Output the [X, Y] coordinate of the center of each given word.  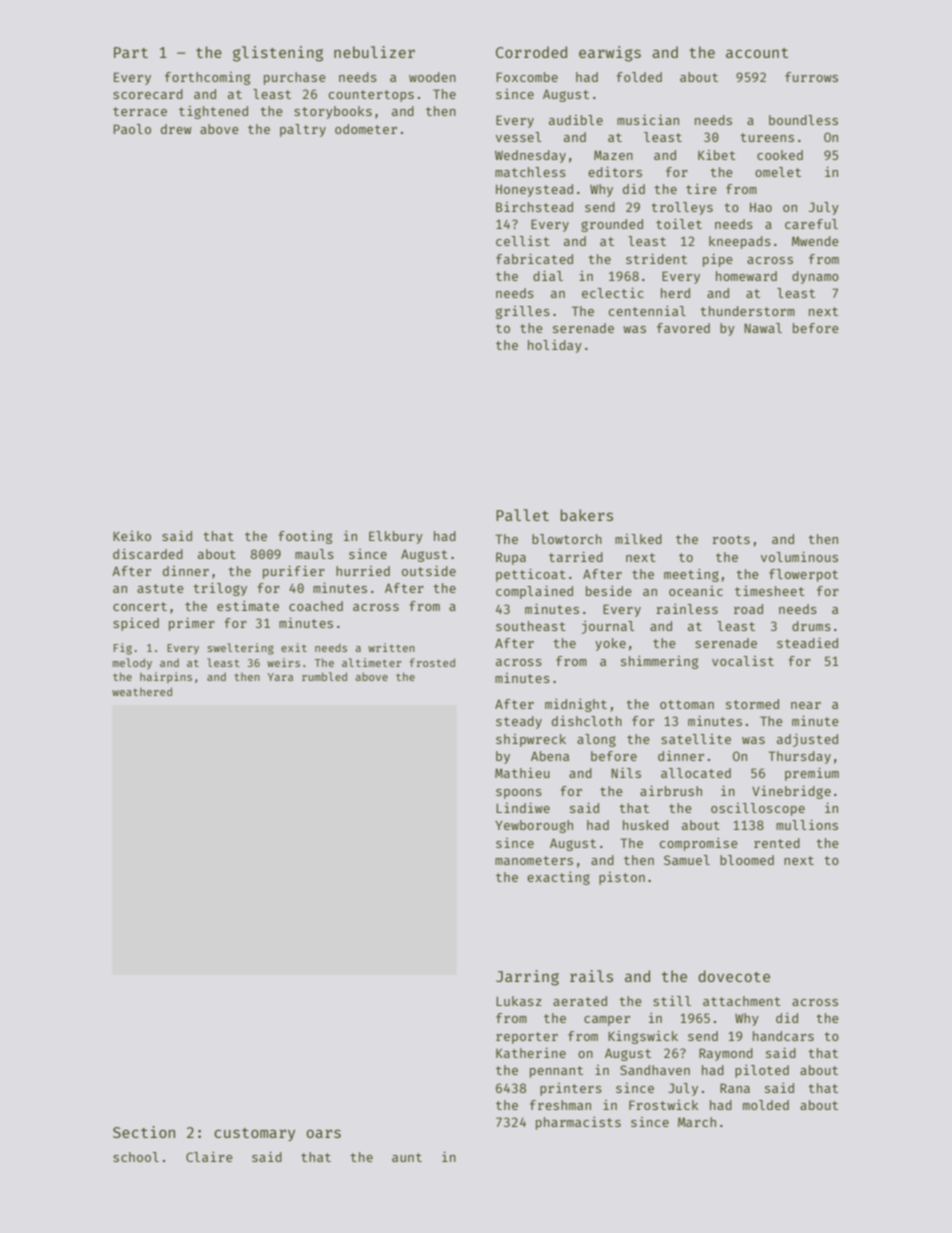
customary [254, 1134]
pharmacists [578, 1123]
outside [429, 570]
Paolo [132, 129]
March [697, 1122]
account [757, 53]
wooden [432, 77]
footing [305, 537]
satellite [696, 739]
